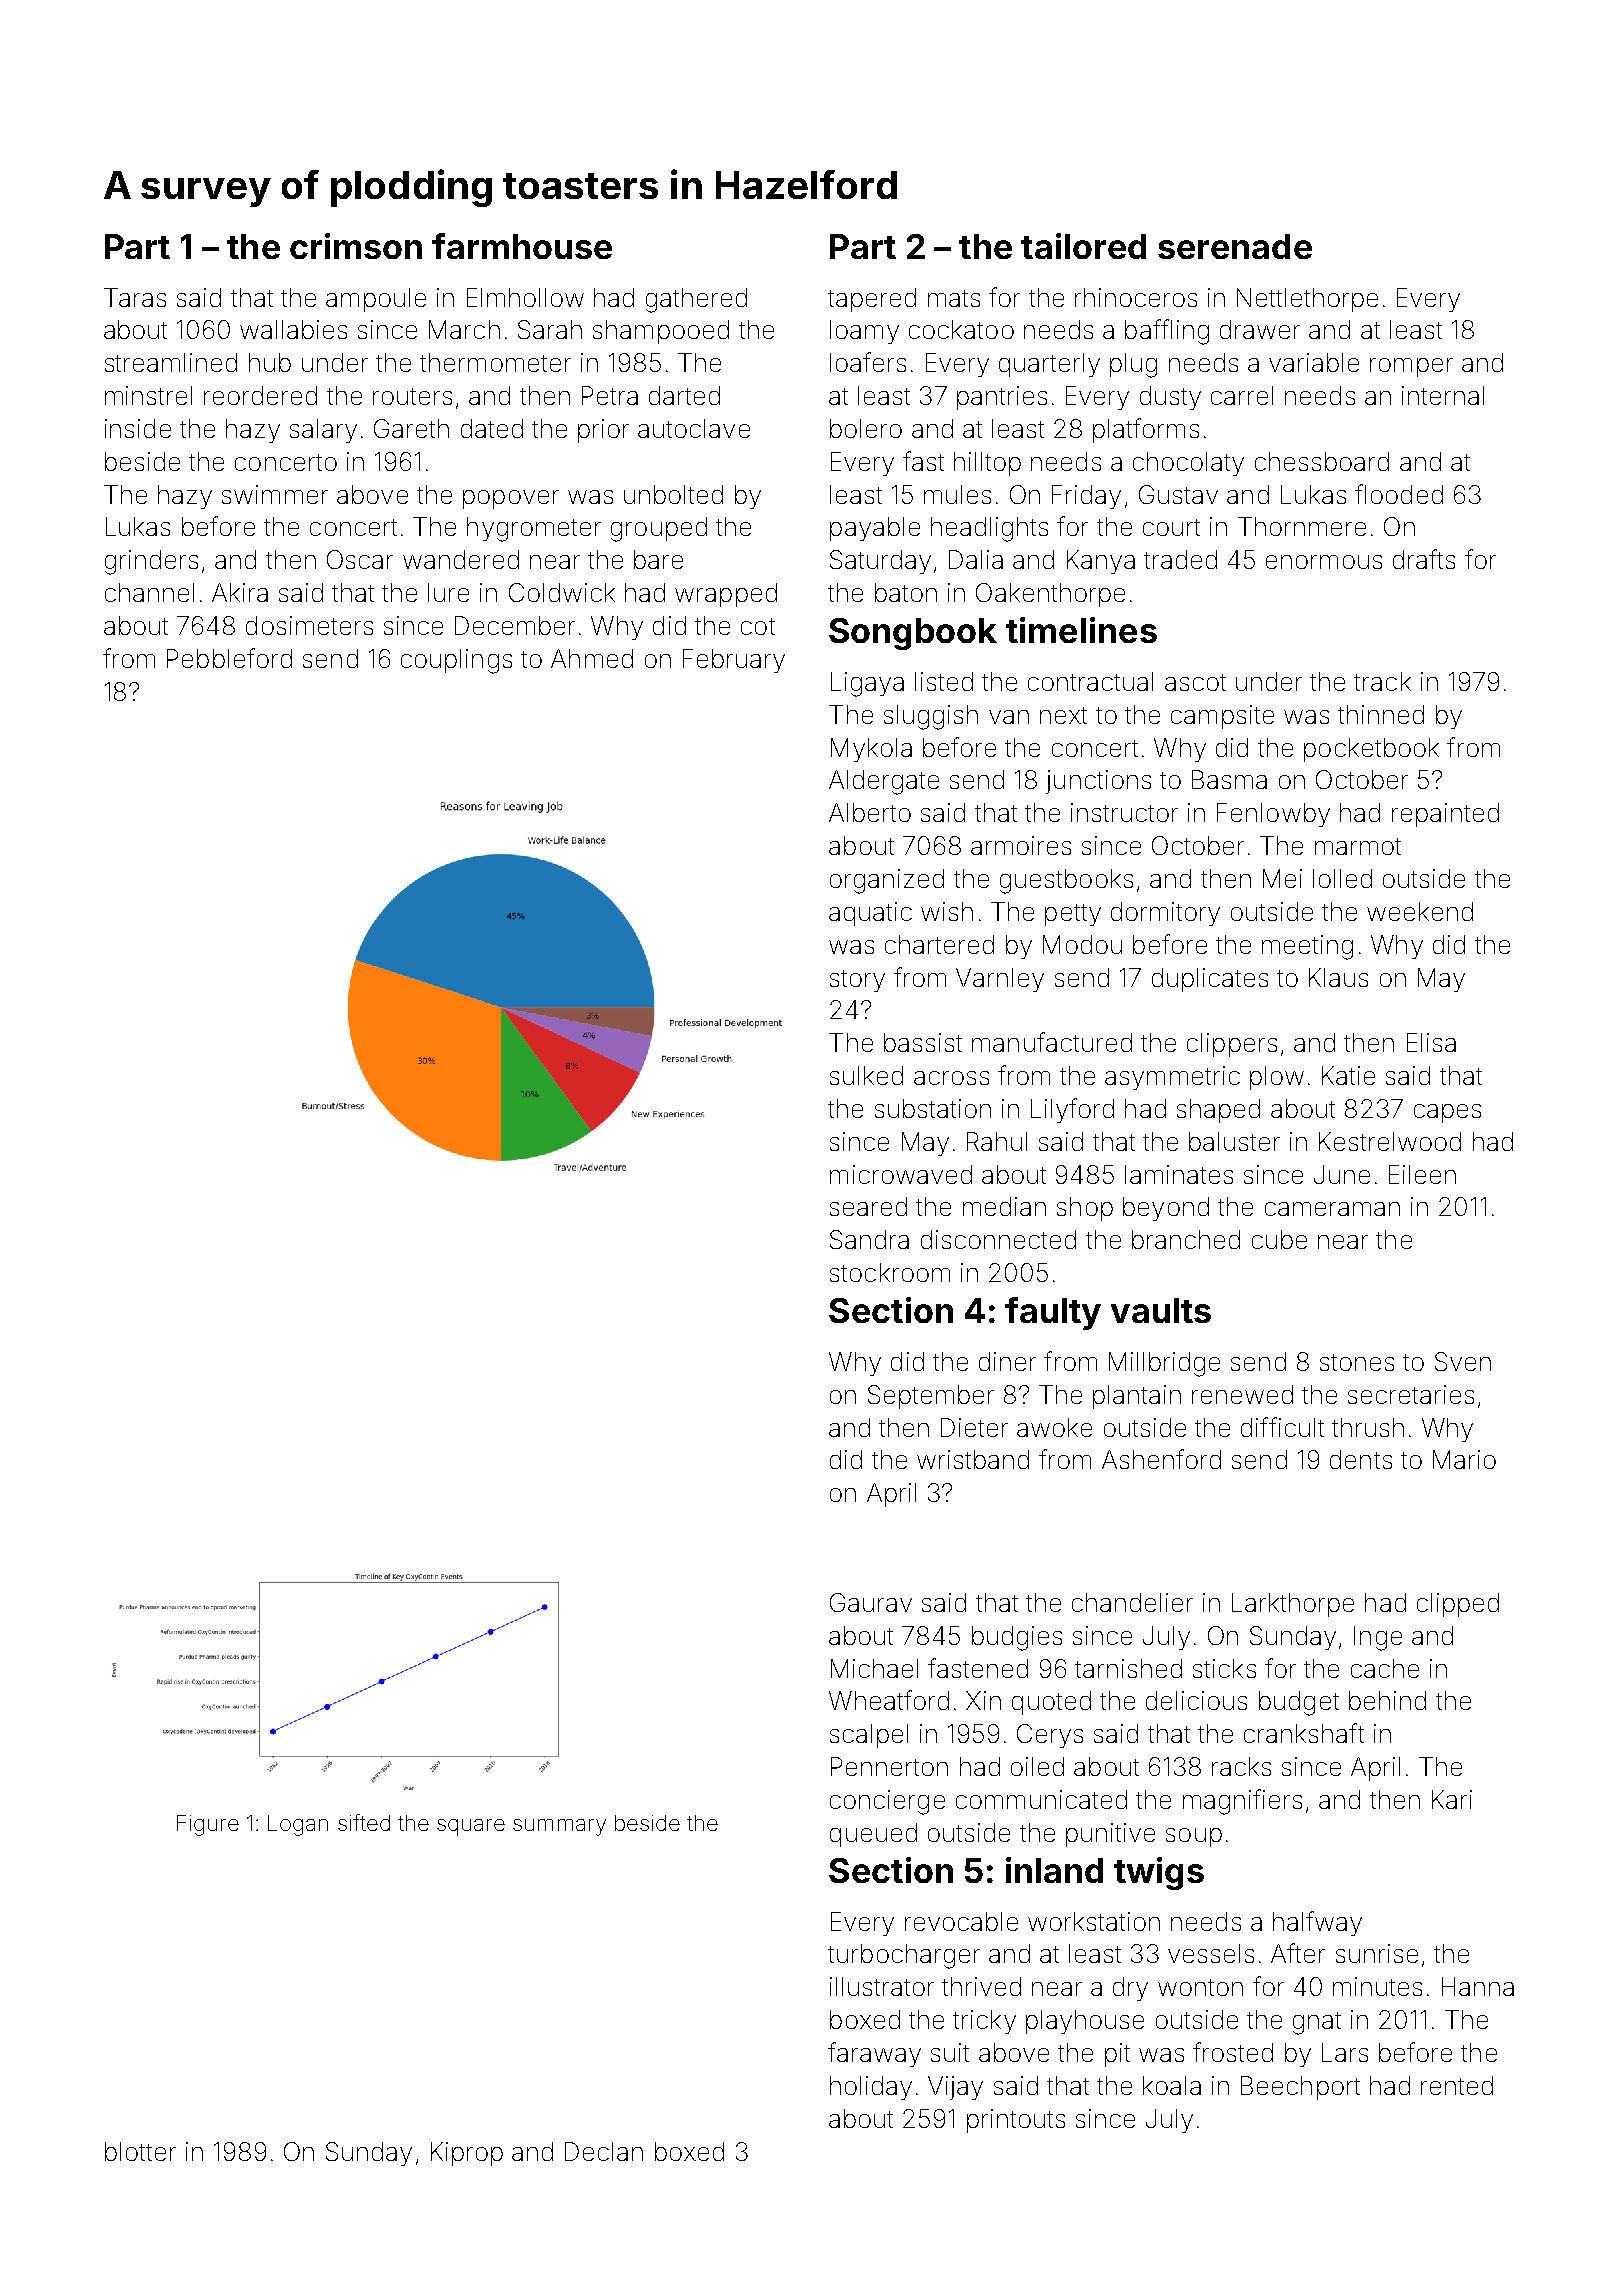  I want to click on cameraman, so click(1332, 1209).
